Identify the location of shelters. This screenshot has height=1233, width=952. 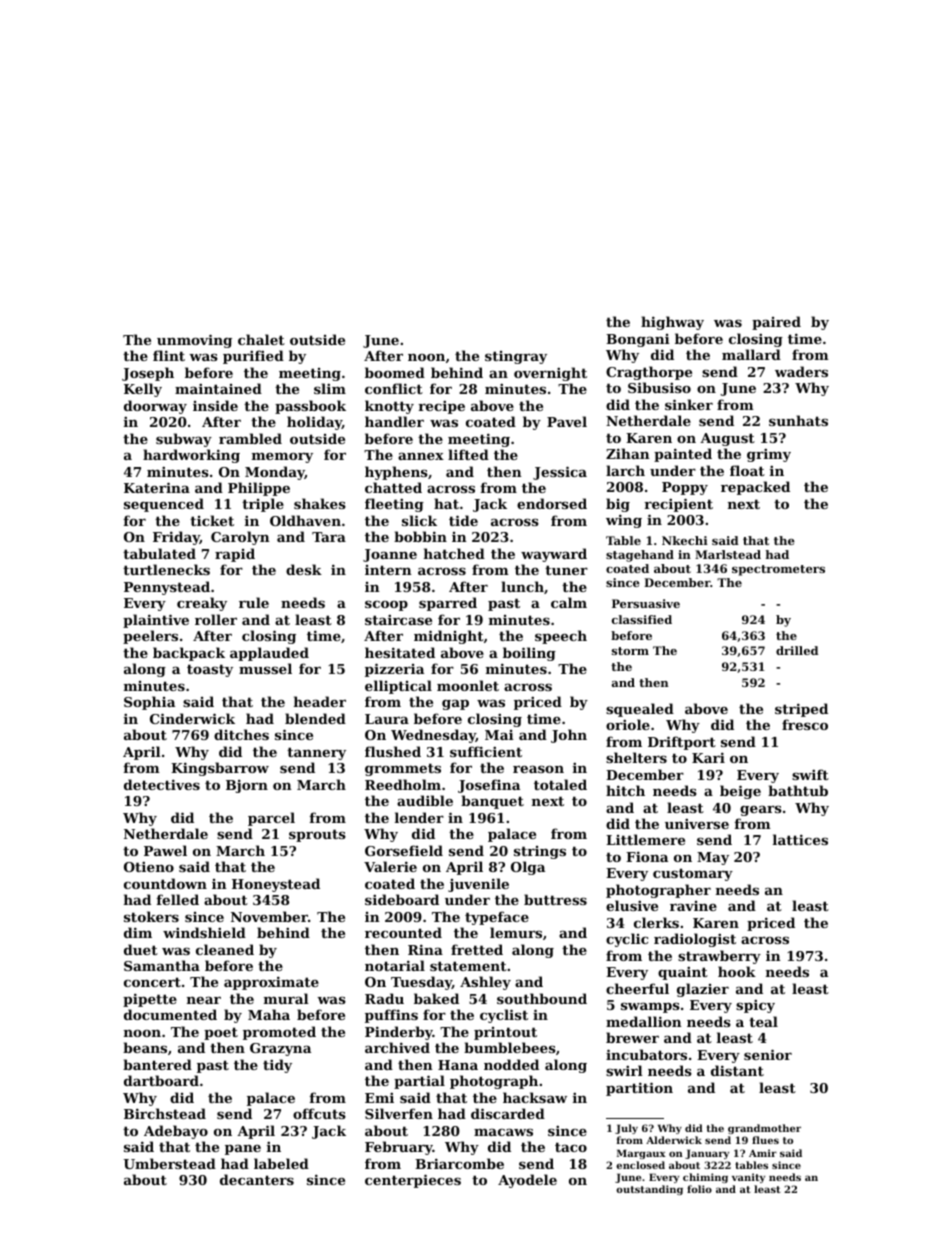
(636, 757).
